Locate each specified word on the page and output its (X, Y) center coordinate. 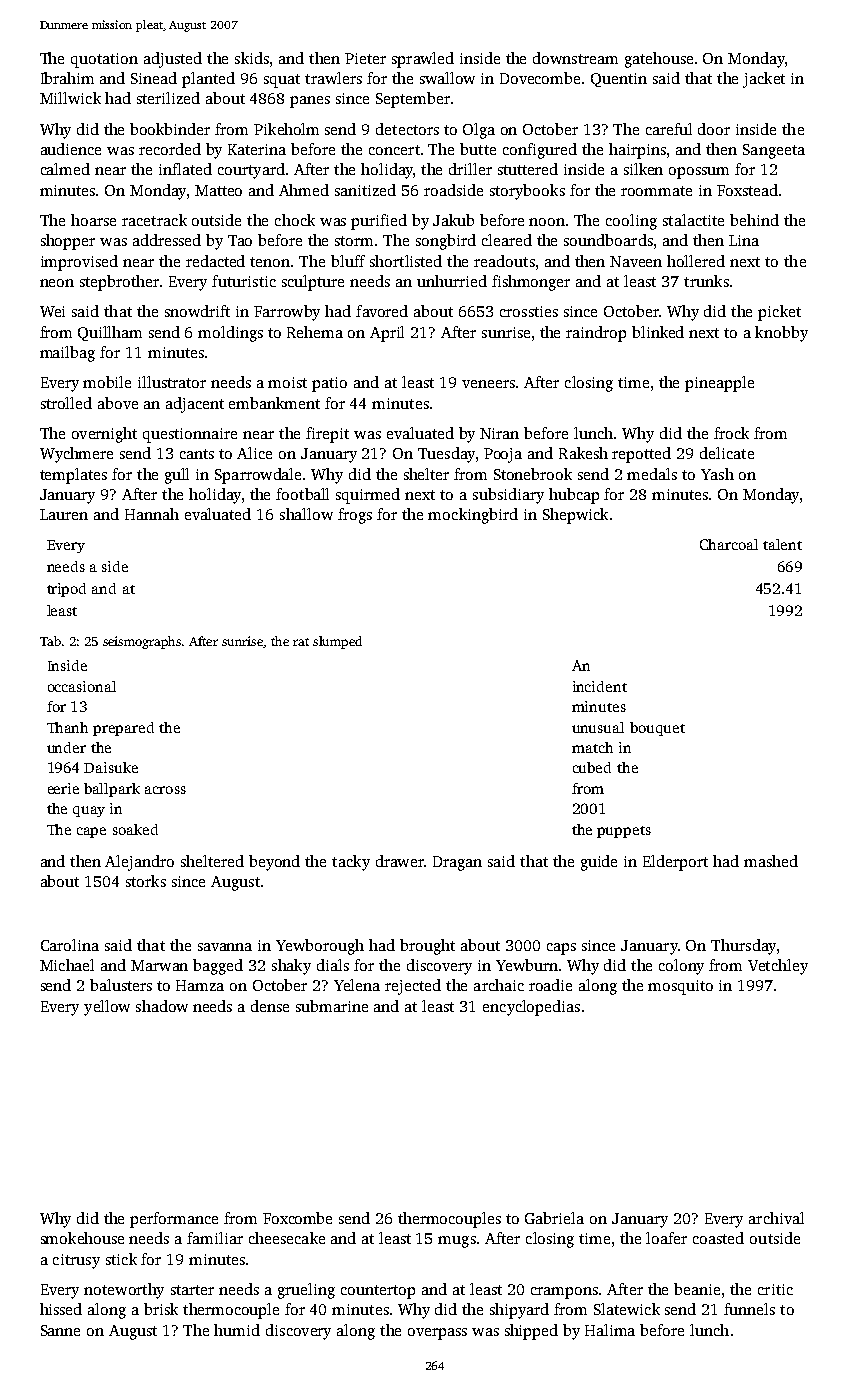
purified (379, 222)
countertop (378, 1292)
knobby (781, 334)
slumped (337, 642)
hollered (696, 261)
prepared (123, 729)
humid (237, 1330)
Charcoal (729, 544)
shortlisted (406, 261)
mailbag (67, 354)
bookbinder (170, 129)
